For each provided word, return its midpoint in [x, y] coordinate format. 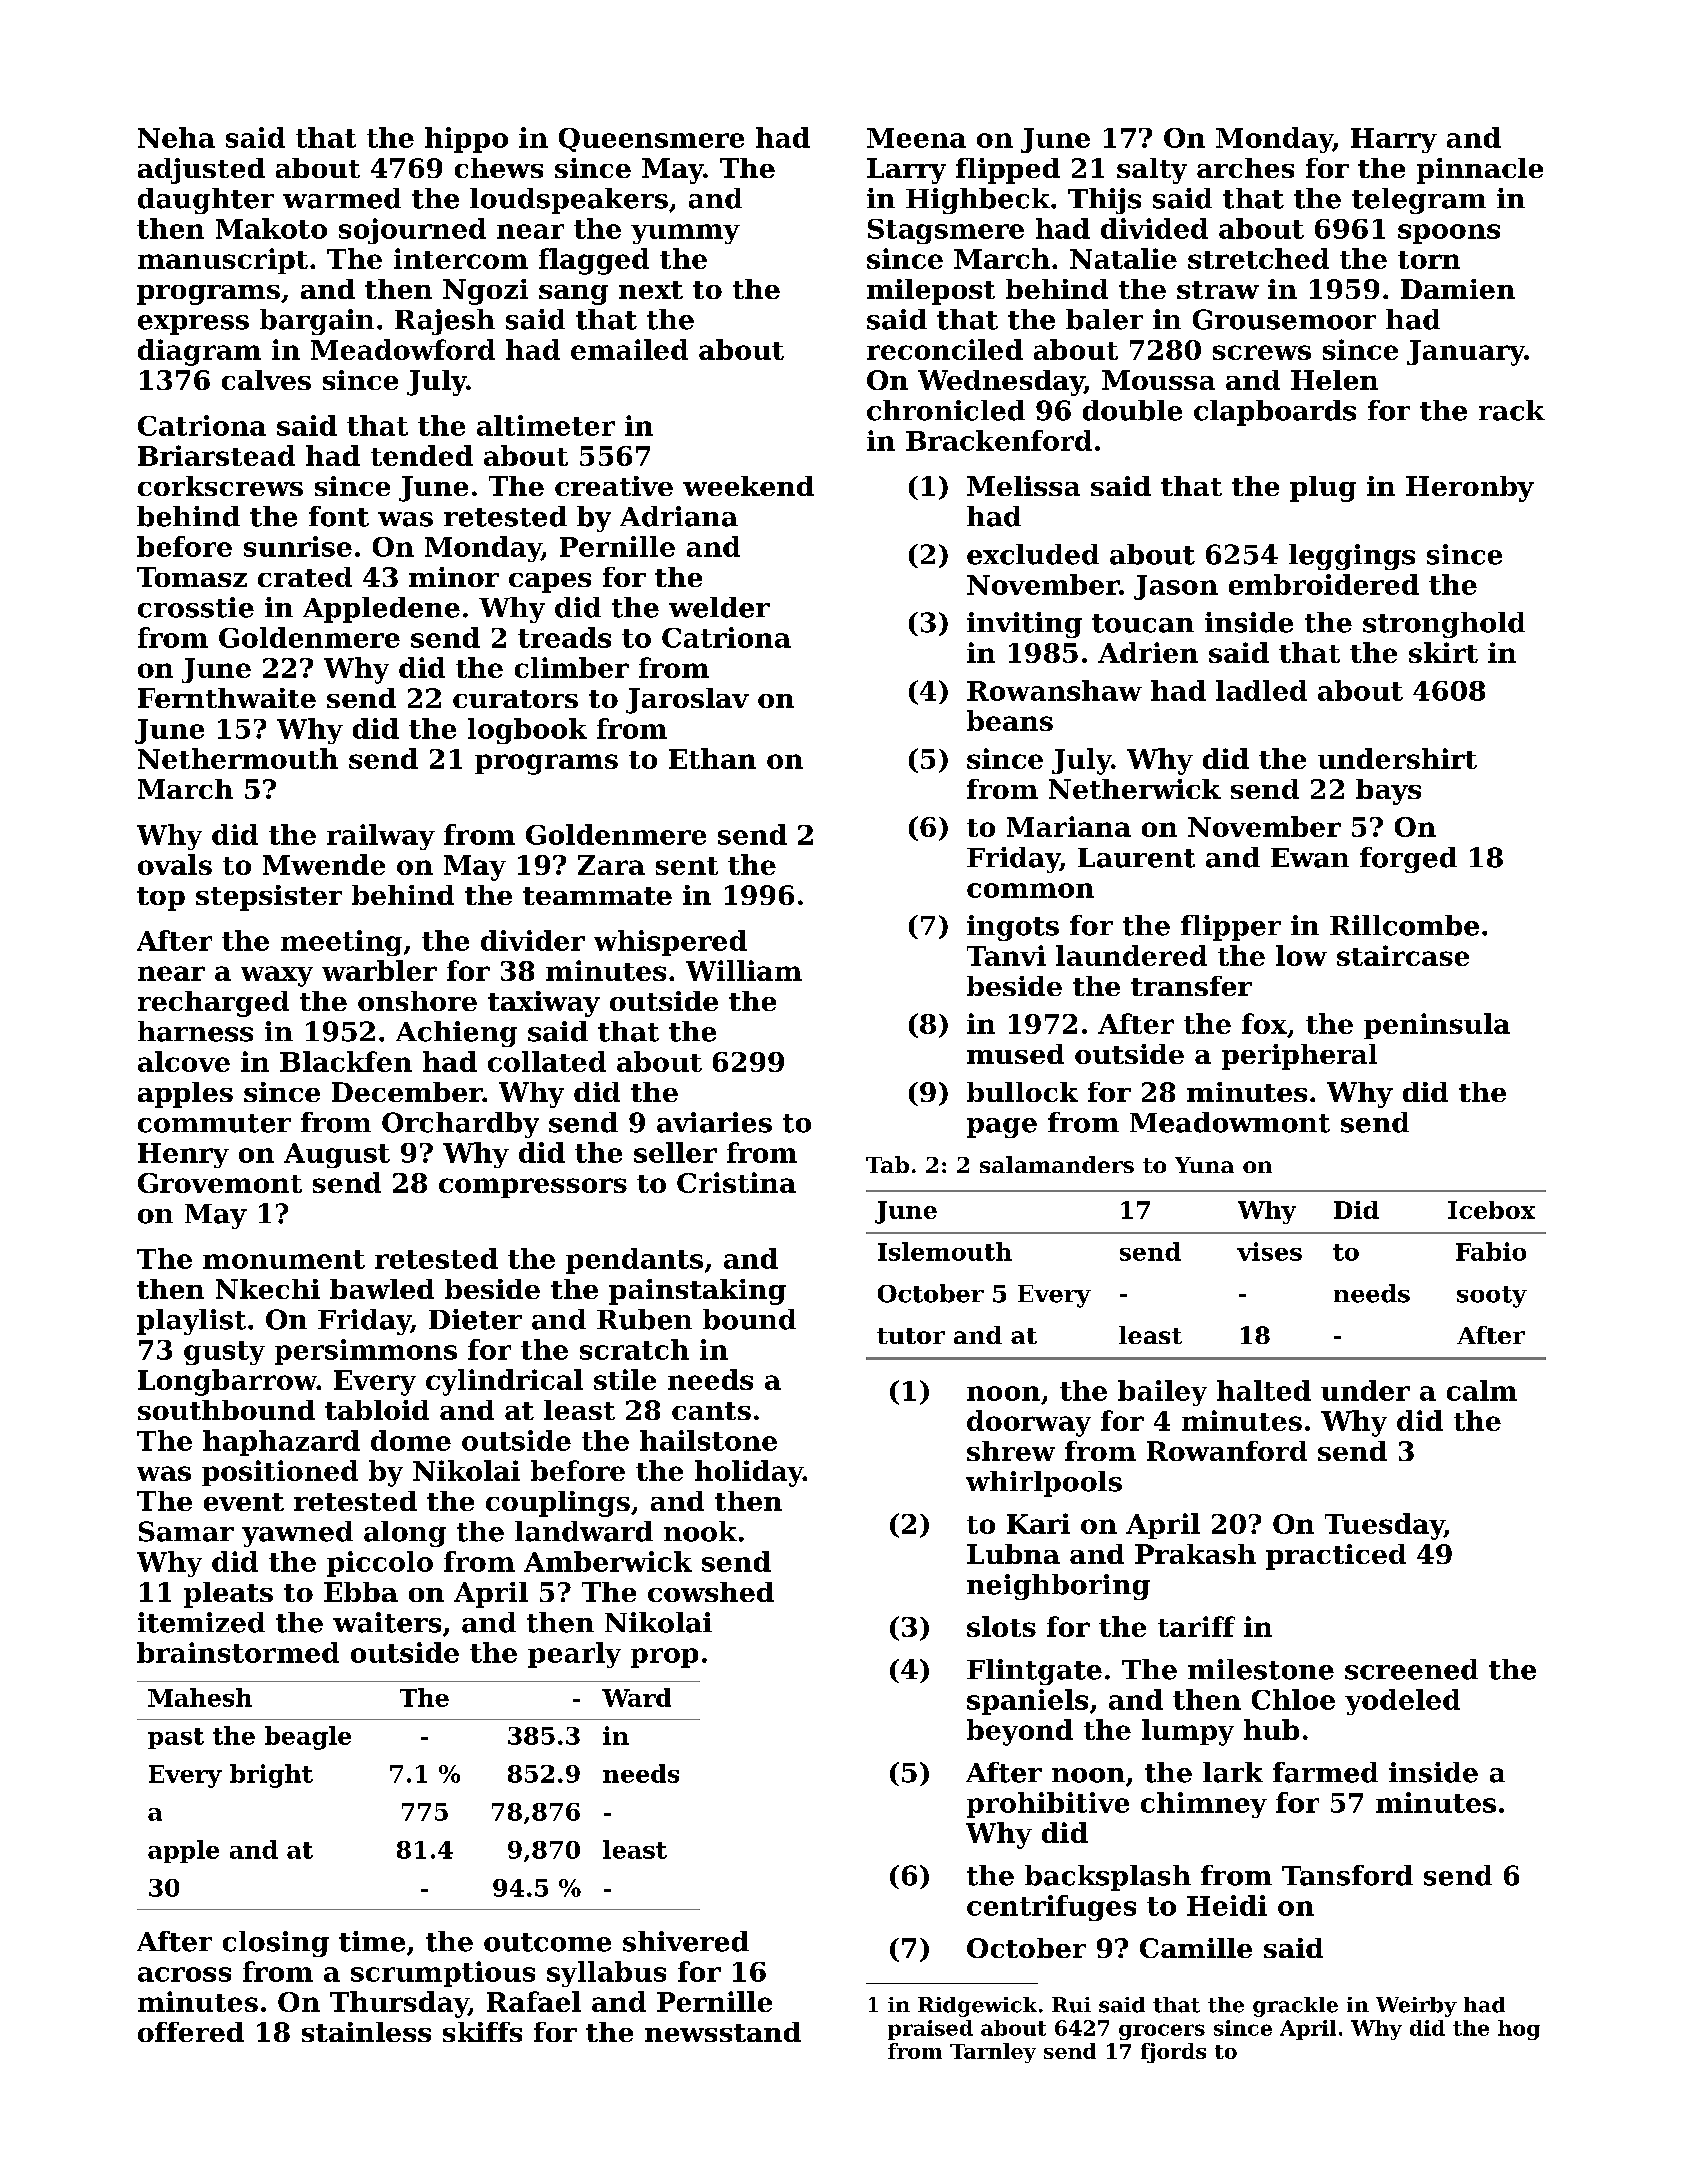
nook [700, 1531]
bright [271, 1776]
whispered [670, 943]
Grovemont [220, 1183]
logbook [527, 731]
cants [711, 1411]
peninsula [1437, 1026]
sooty [1492, 1297]
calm [1482, 1390]
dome [411, 1440]
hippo [466, 140]
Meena [916, 138]
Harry [1394, 140]
